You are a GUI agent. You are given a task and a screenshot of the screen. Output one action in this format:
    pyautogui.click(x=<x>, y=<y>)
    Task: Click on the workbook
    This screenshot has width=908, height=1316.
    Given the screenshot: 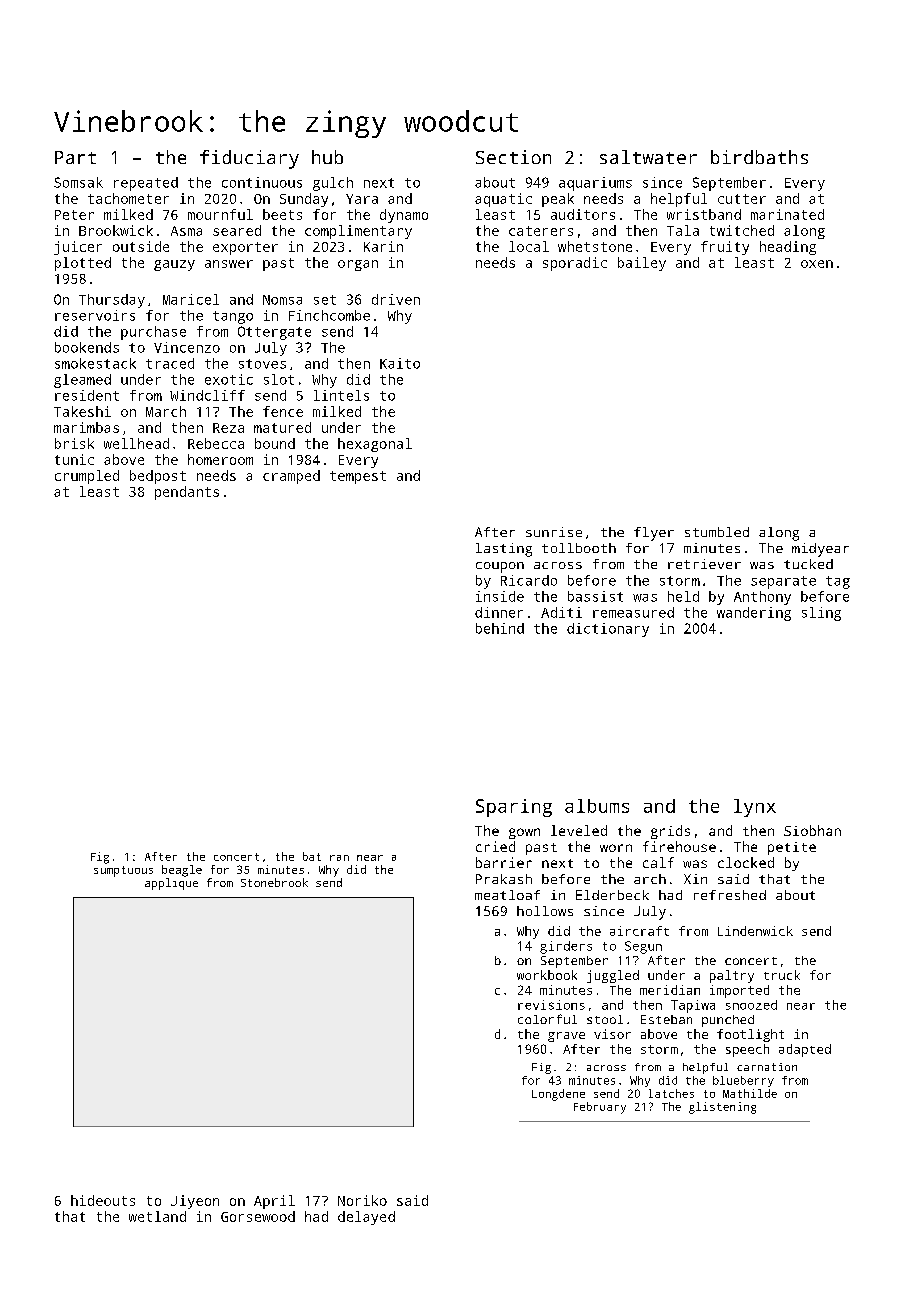 What is the action you would take?
    pyautogui.click(x=547, y=975)
